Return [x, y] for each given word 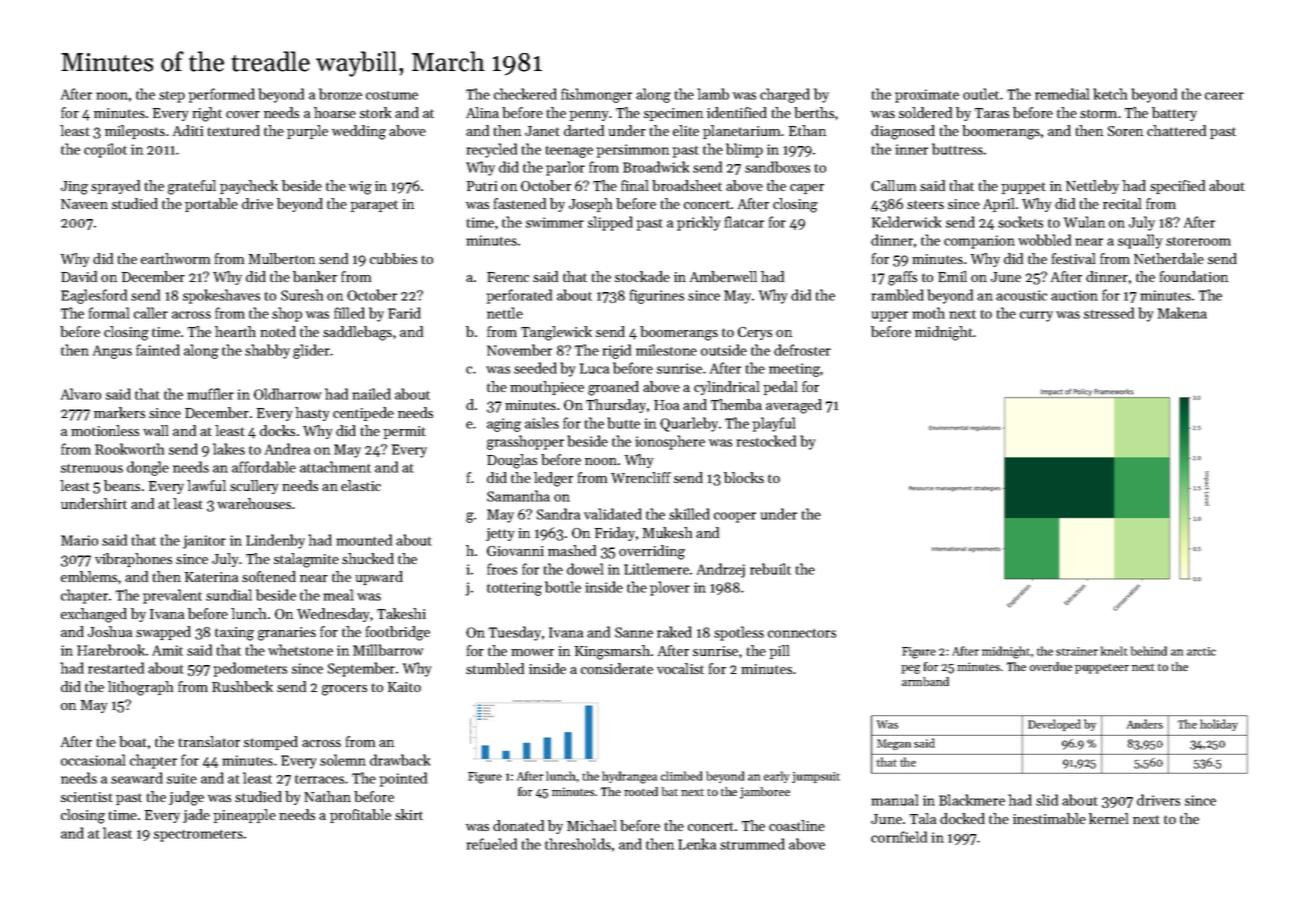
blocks [744, 477]
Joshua [110, 631]
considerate [617, 668]
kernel [1108, 818]
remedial [1062, 94]
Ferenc [508, 277]
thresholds [578, 844]
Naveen [84, 204]
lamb [713, 94]
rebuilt [770, 569]
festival [1073, 258]
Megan [894, 744]
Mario [79, 540]
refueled [492, 844]
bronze [340, 94]
